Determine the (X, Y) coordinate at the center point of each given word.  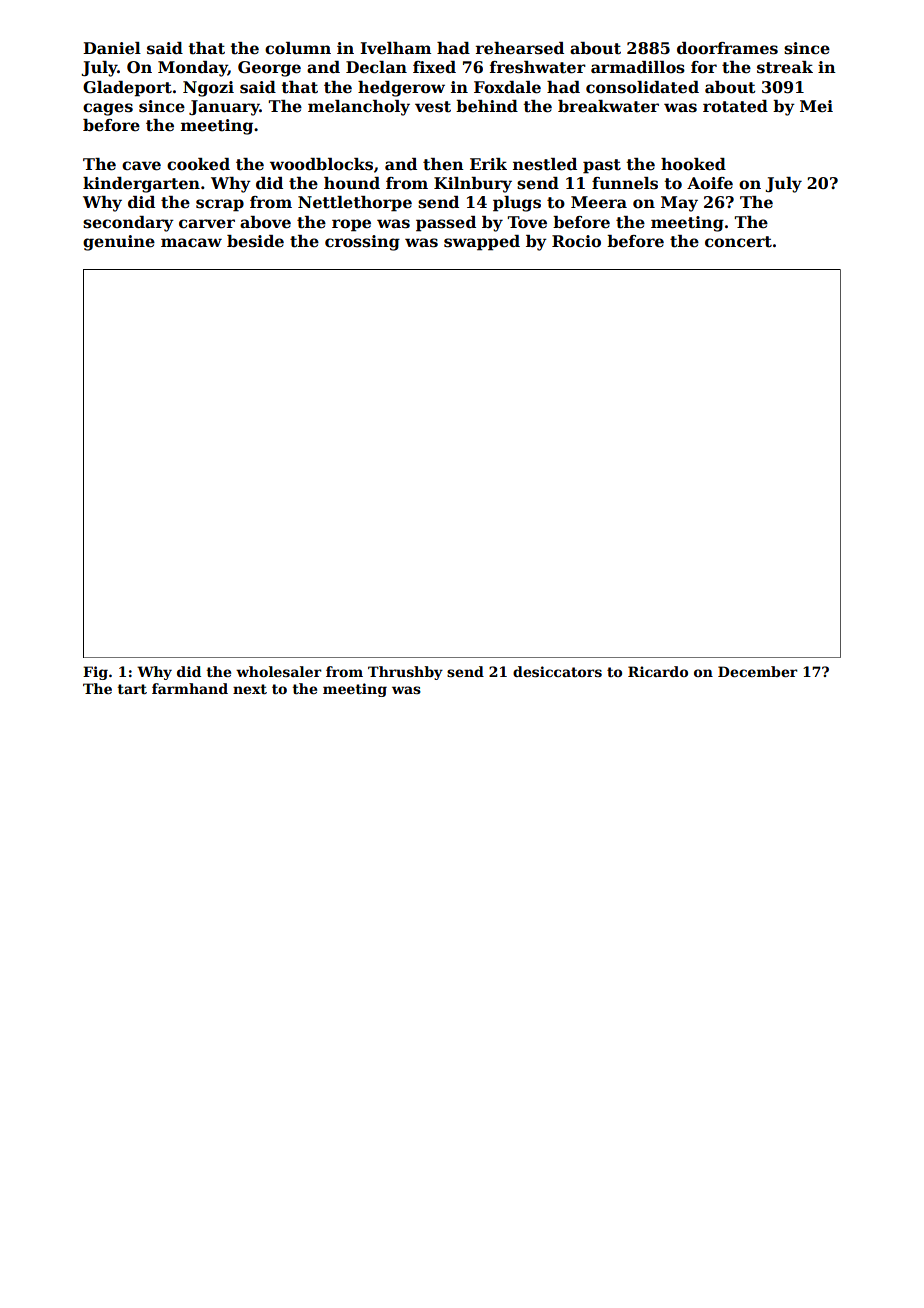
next (250, 689)
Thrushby (405, 673)
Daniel (112, 48)
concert (738, 242)
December (758, 671)
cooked (198, 164)
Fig (95, 673)
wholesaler (279, 671)
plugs (517, 204)
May (679, 204)
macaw (191, 242)
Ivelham (395, 48)
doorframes (727, 48)
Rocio (576, 241)
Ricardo (658, 671)
